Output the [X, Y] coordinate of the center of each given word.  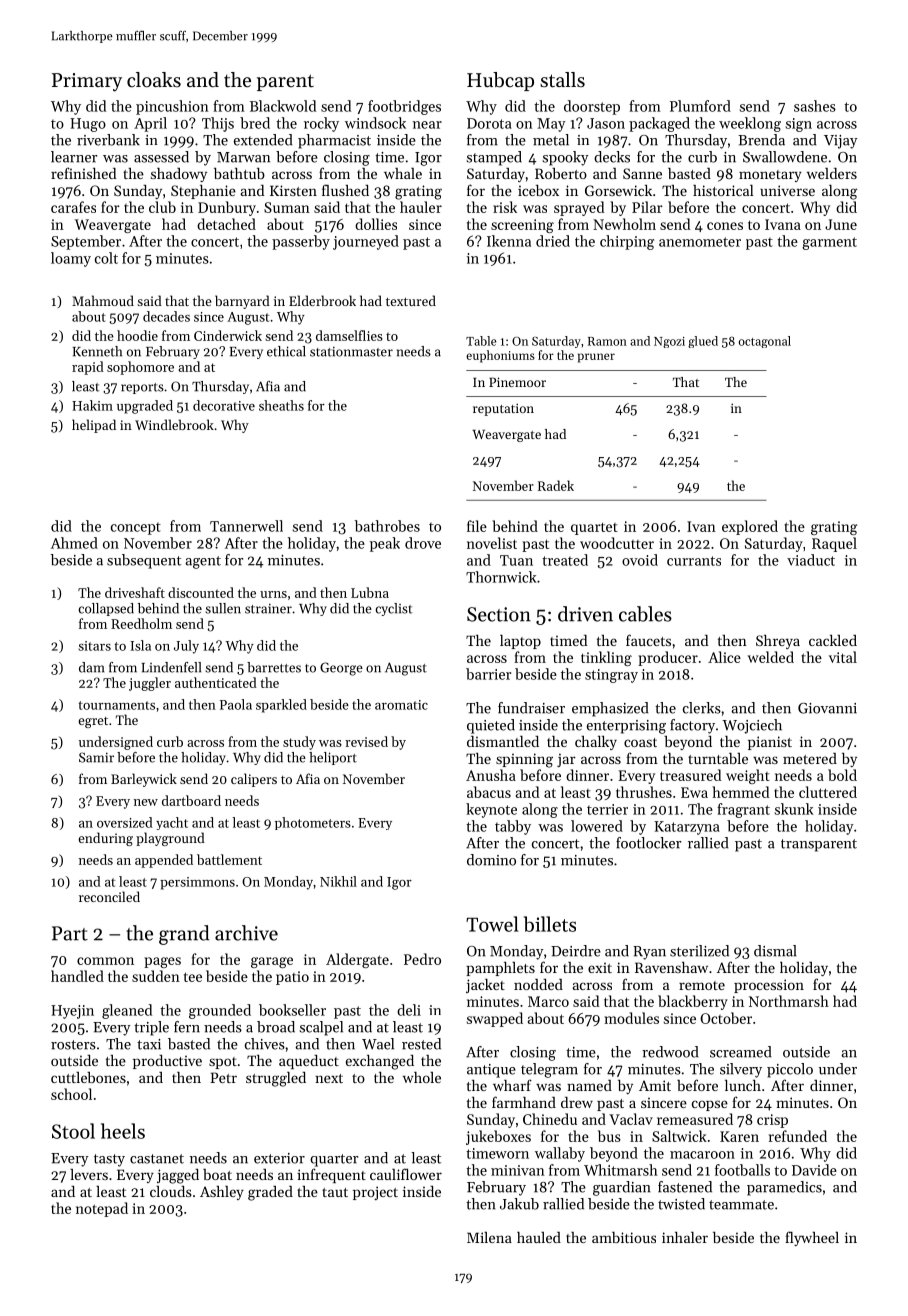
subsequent [144, 561]
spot [223, 1063]
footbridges [404, 107]
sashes [815, 106]
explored [750, 527]
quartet [594, 528]
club [162, 207]
